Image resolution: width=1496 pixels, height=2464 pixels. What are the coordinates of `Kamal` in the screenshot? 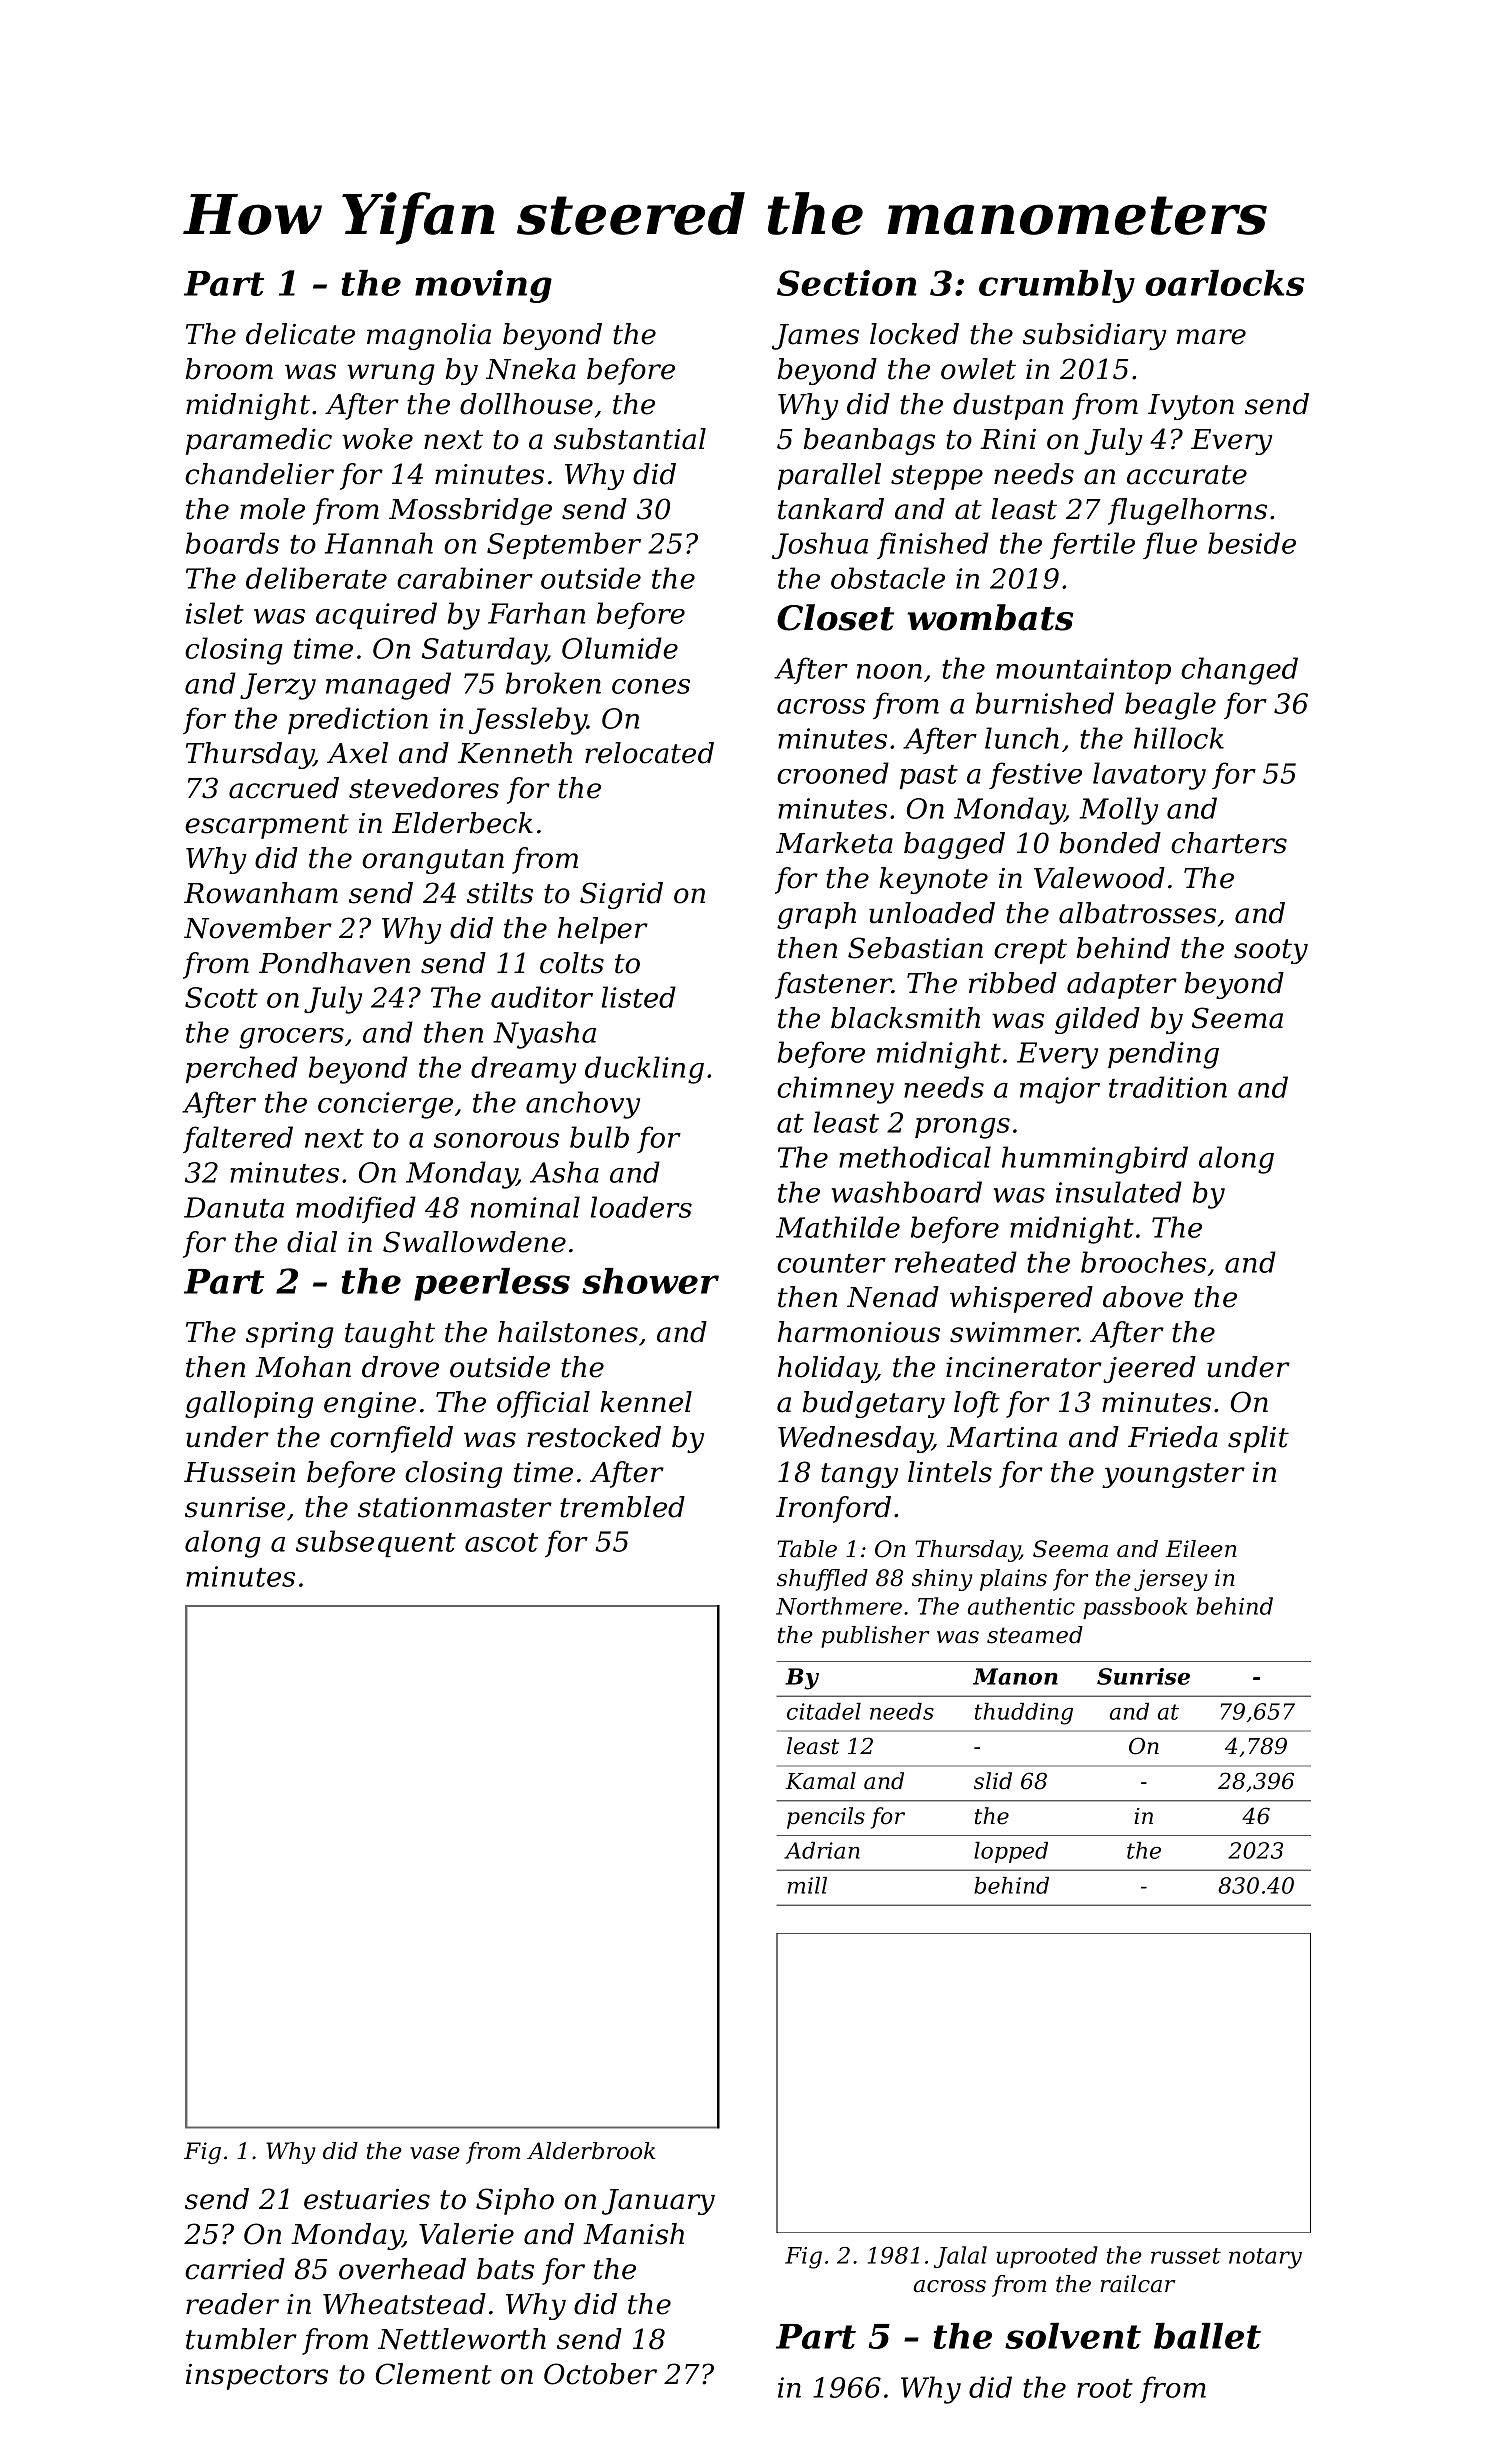 It's located at (821, 1781).
